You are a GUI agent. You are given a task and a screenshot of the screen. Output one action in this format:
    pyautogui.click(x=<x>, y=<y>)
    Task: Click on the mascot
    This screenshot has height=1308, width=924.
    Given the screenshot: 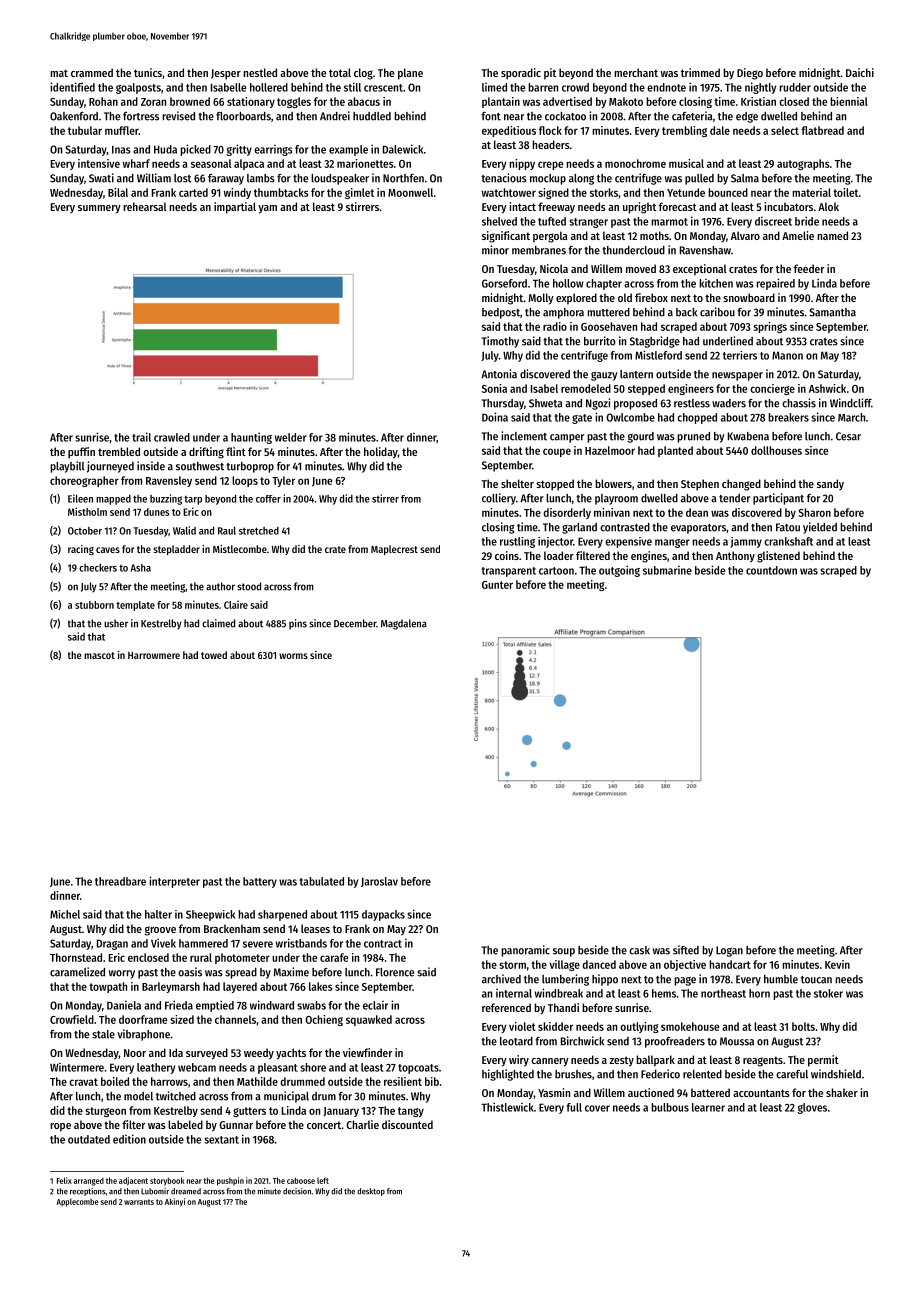 What is the action you would take?
    pyautogui.click(x=99, y=655)
